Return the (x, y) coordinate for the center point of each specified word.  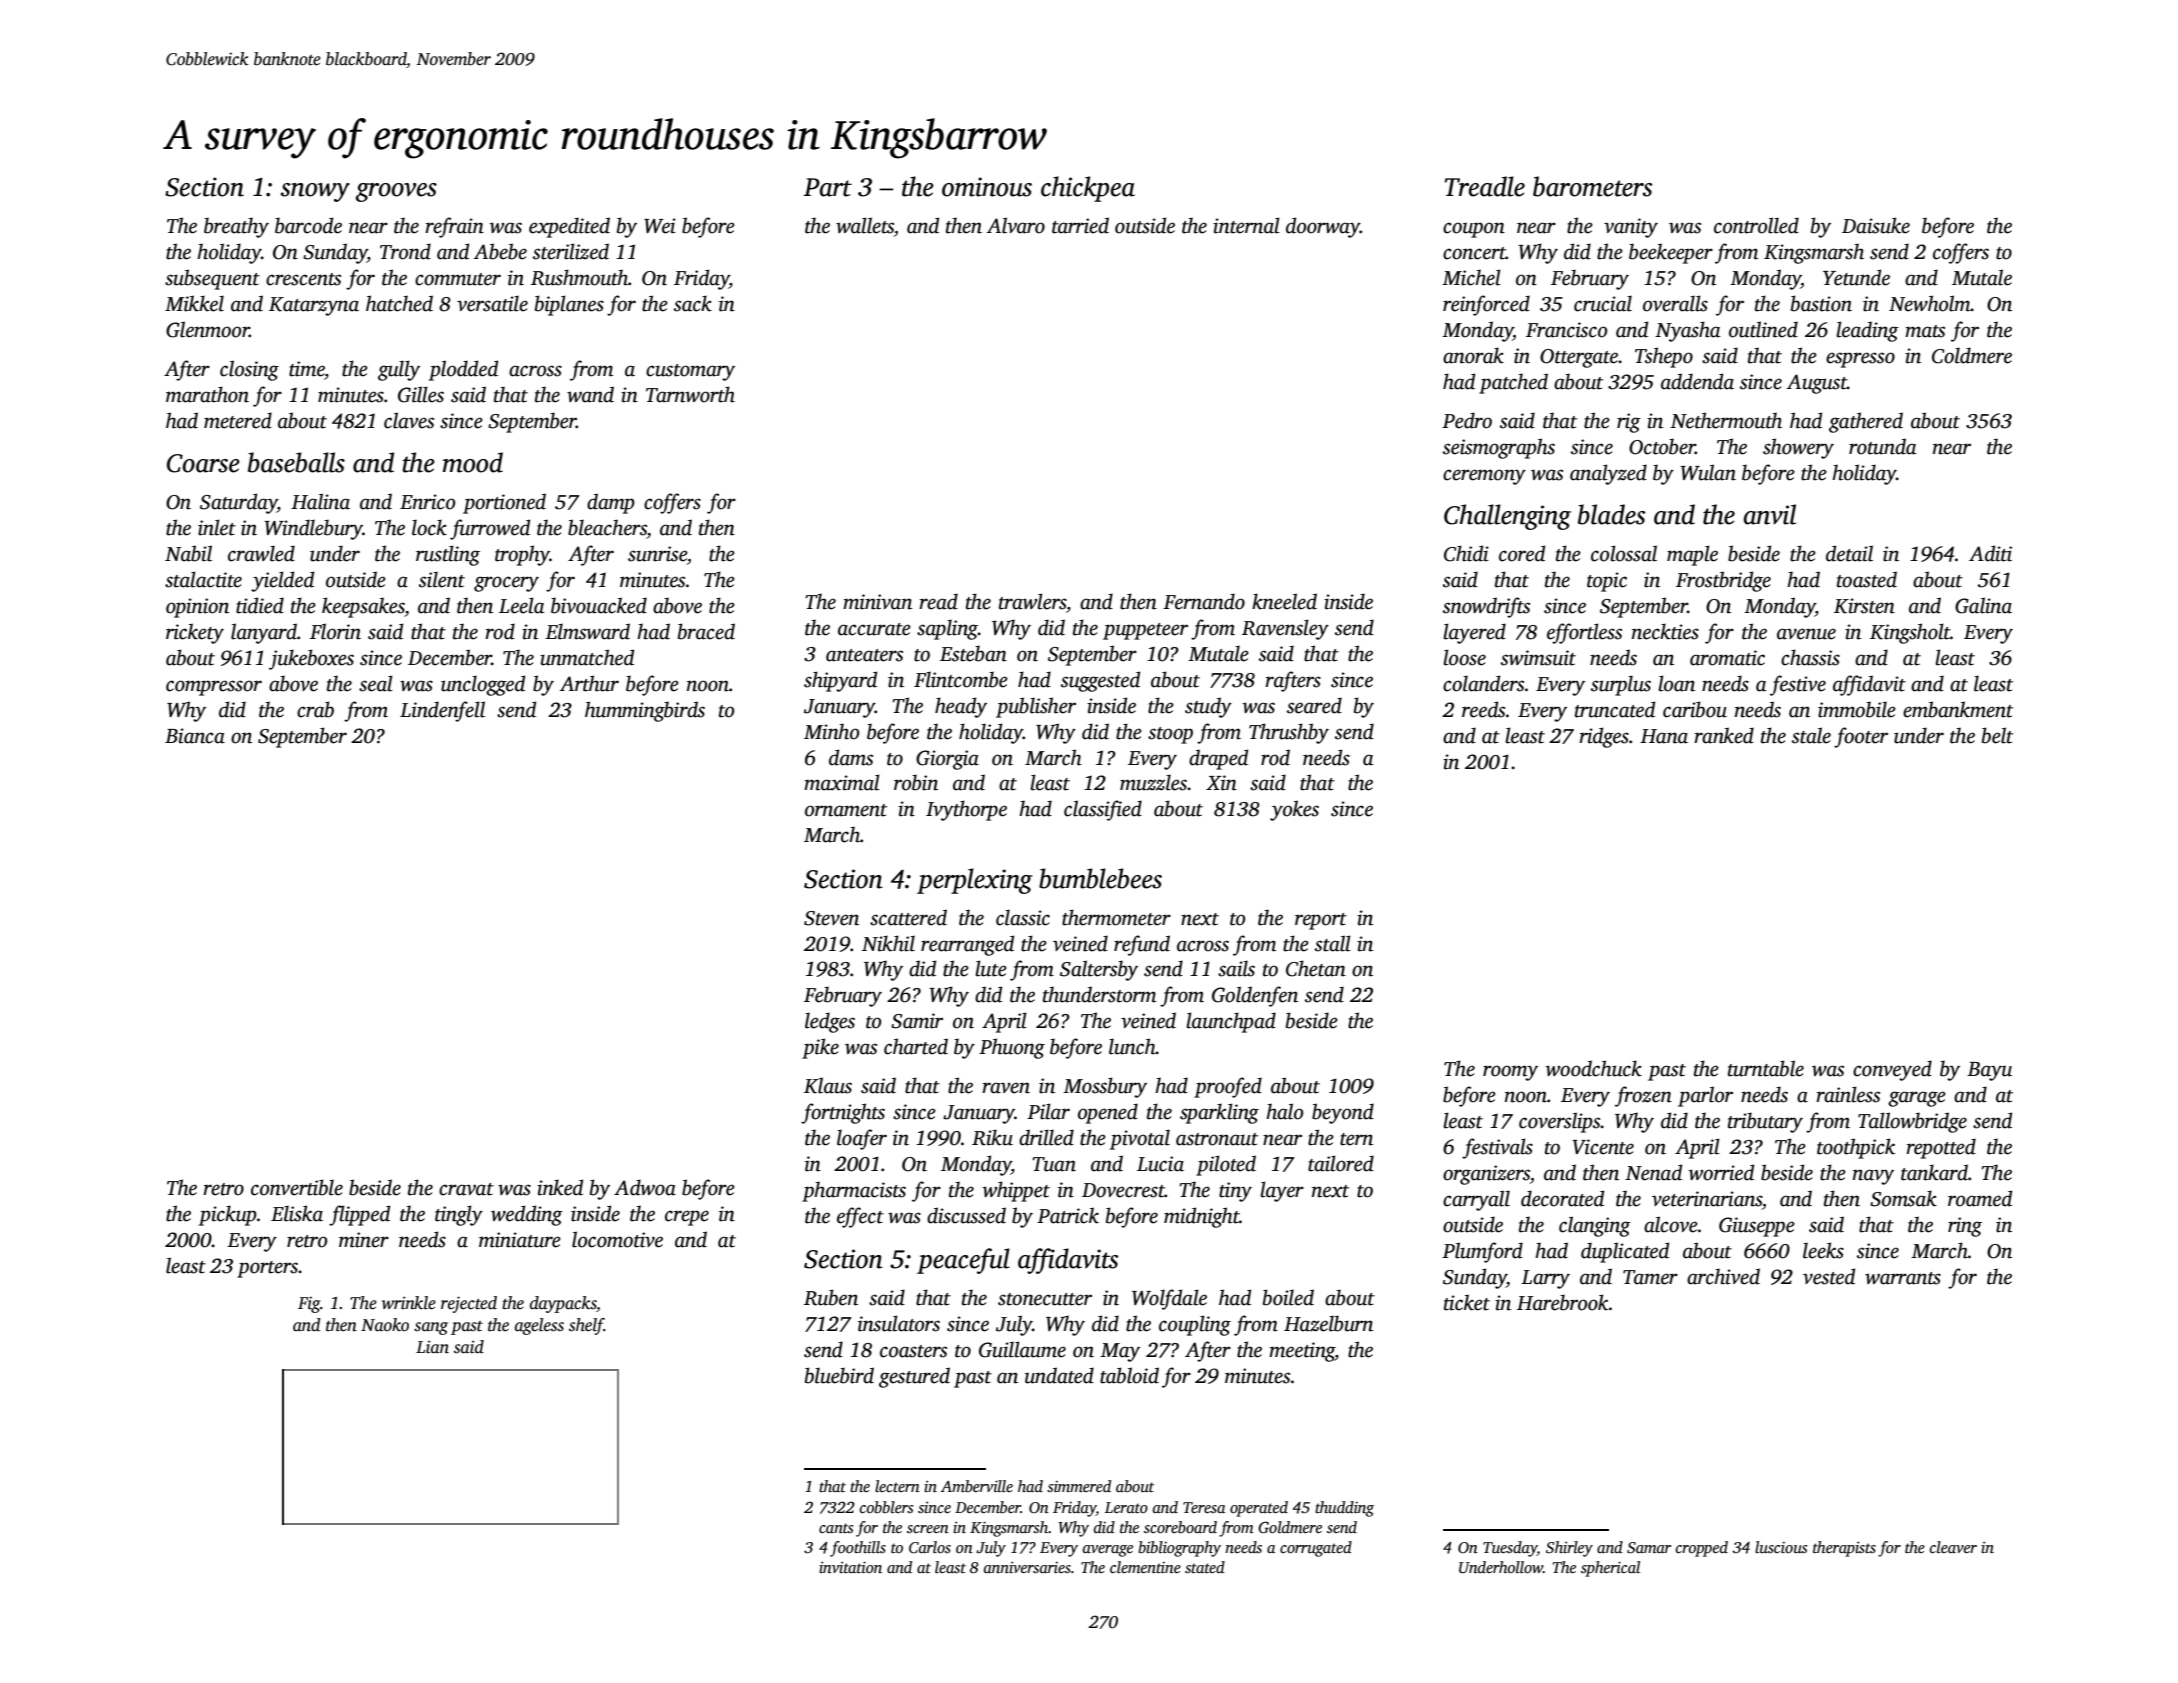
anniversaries (1027, 1568)
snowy (315, 192)
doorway (1323, 227)
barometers (1592, 186)
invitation (850, 1567)
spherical (1610, 1569)
